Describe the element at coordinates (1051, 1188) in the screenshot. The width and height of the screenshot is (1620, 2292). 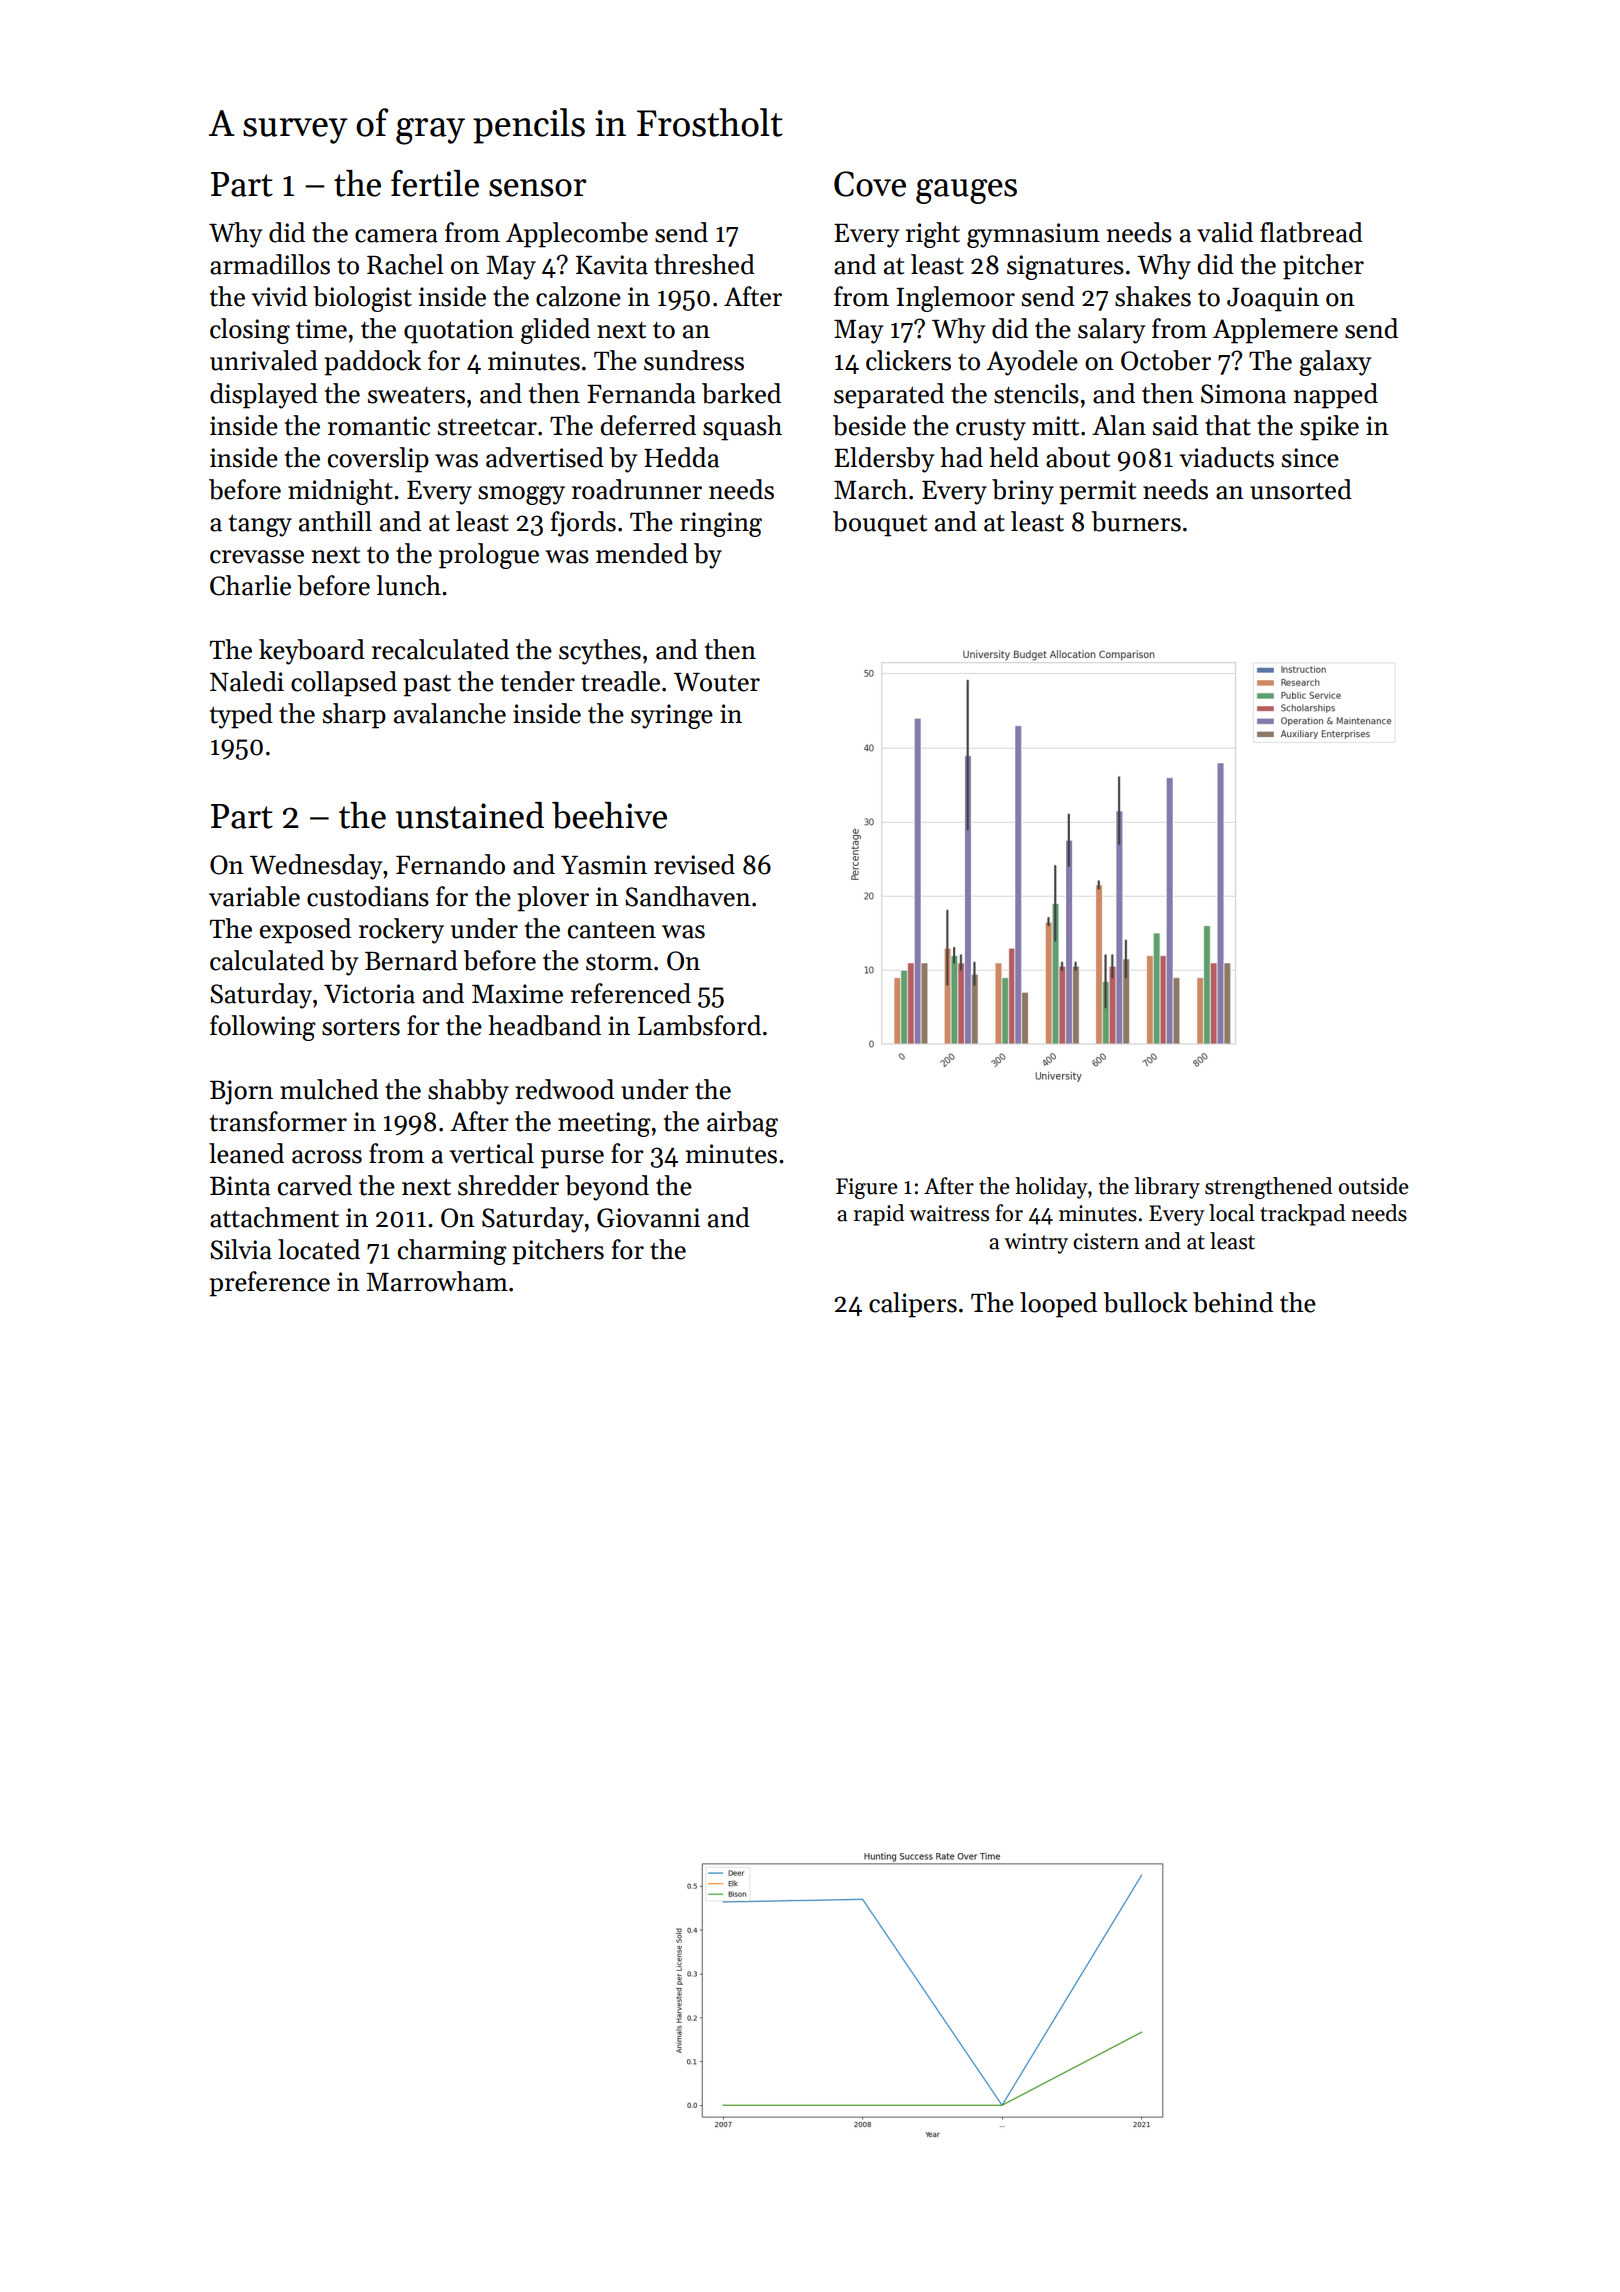
I see `holiday` at that location.
